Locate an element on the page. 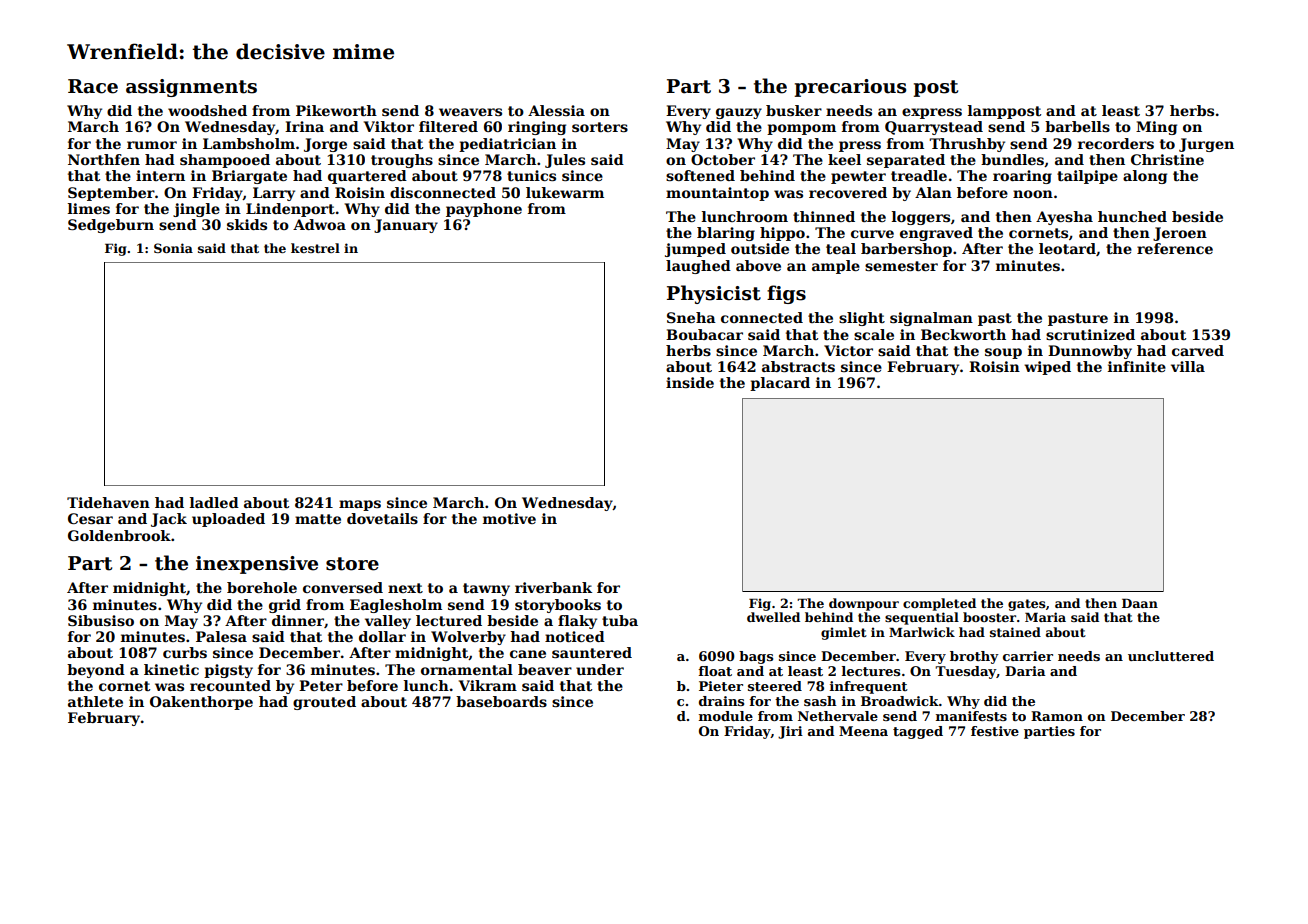 The width and height of the image is (1308, 924). signalman is located at coordinates (931, 319).
